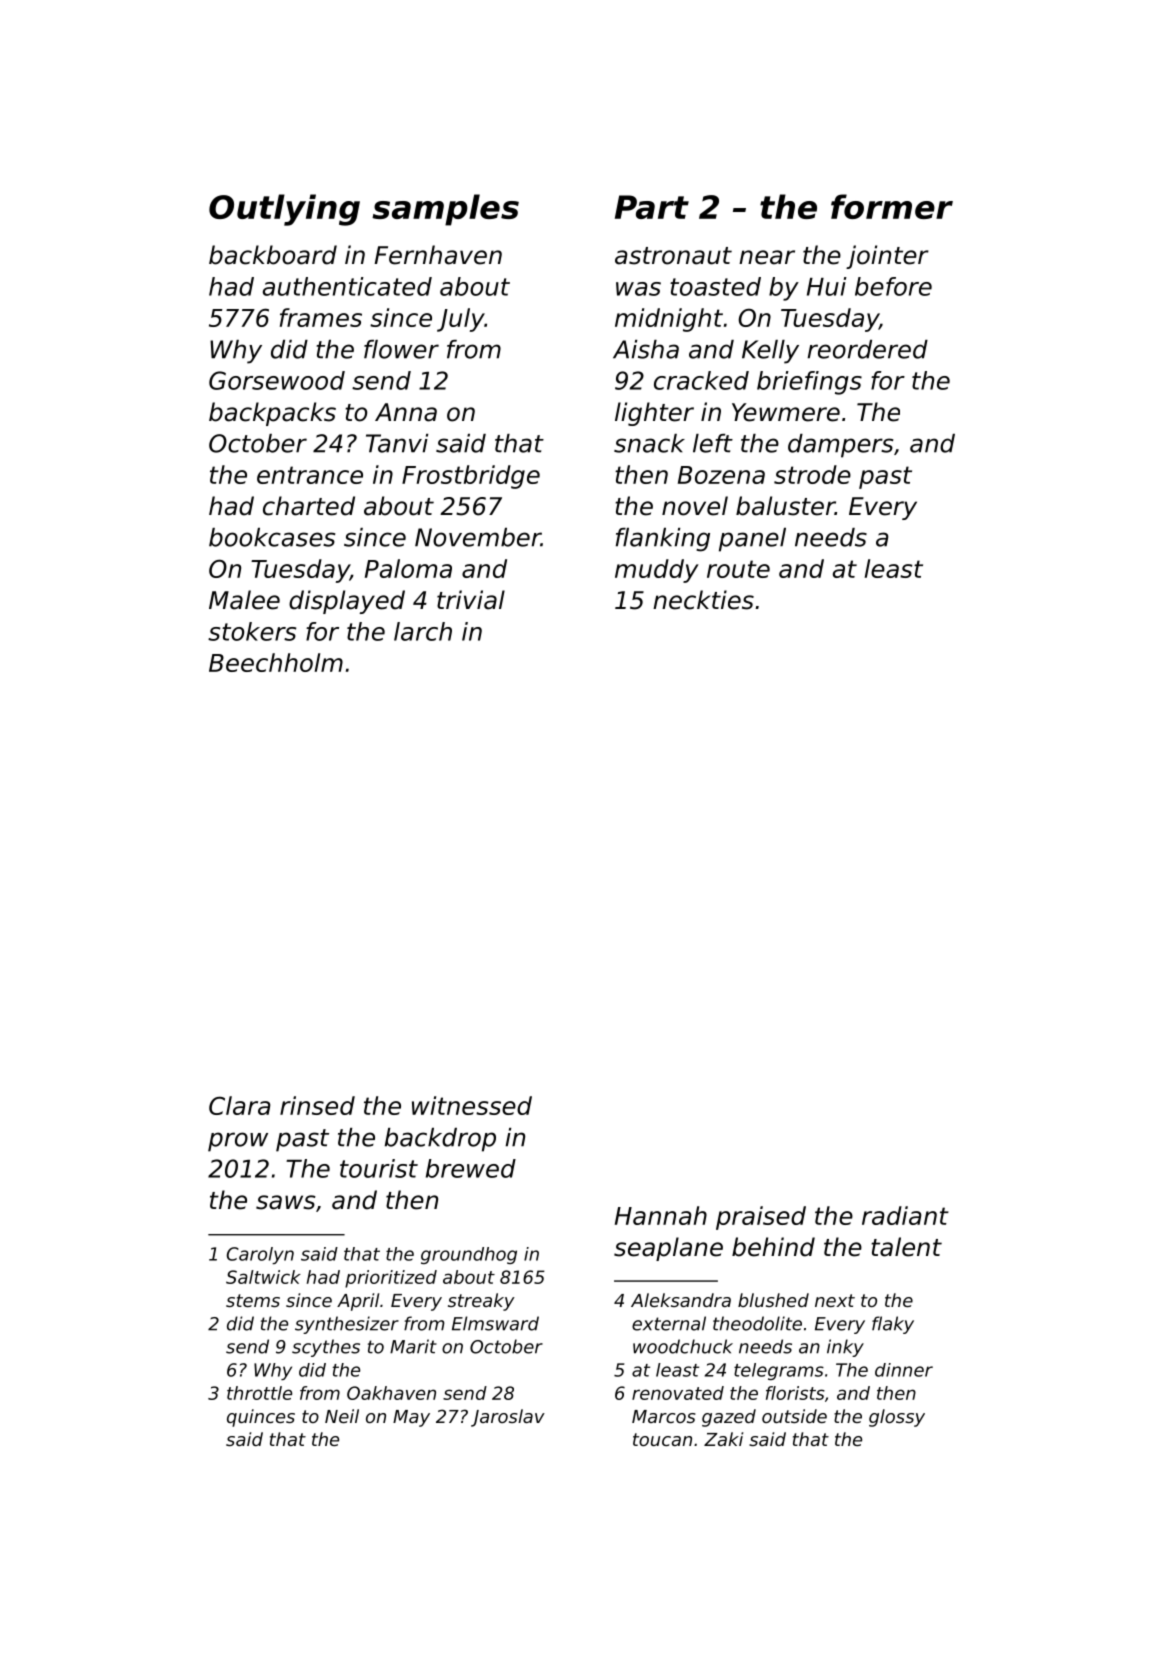 The width and height of the screenshot is (1165, 1654). What do you see at coordinates (662, 1439) in the screenshot?
I see `toucan` at bounding box center [662, 1439].
